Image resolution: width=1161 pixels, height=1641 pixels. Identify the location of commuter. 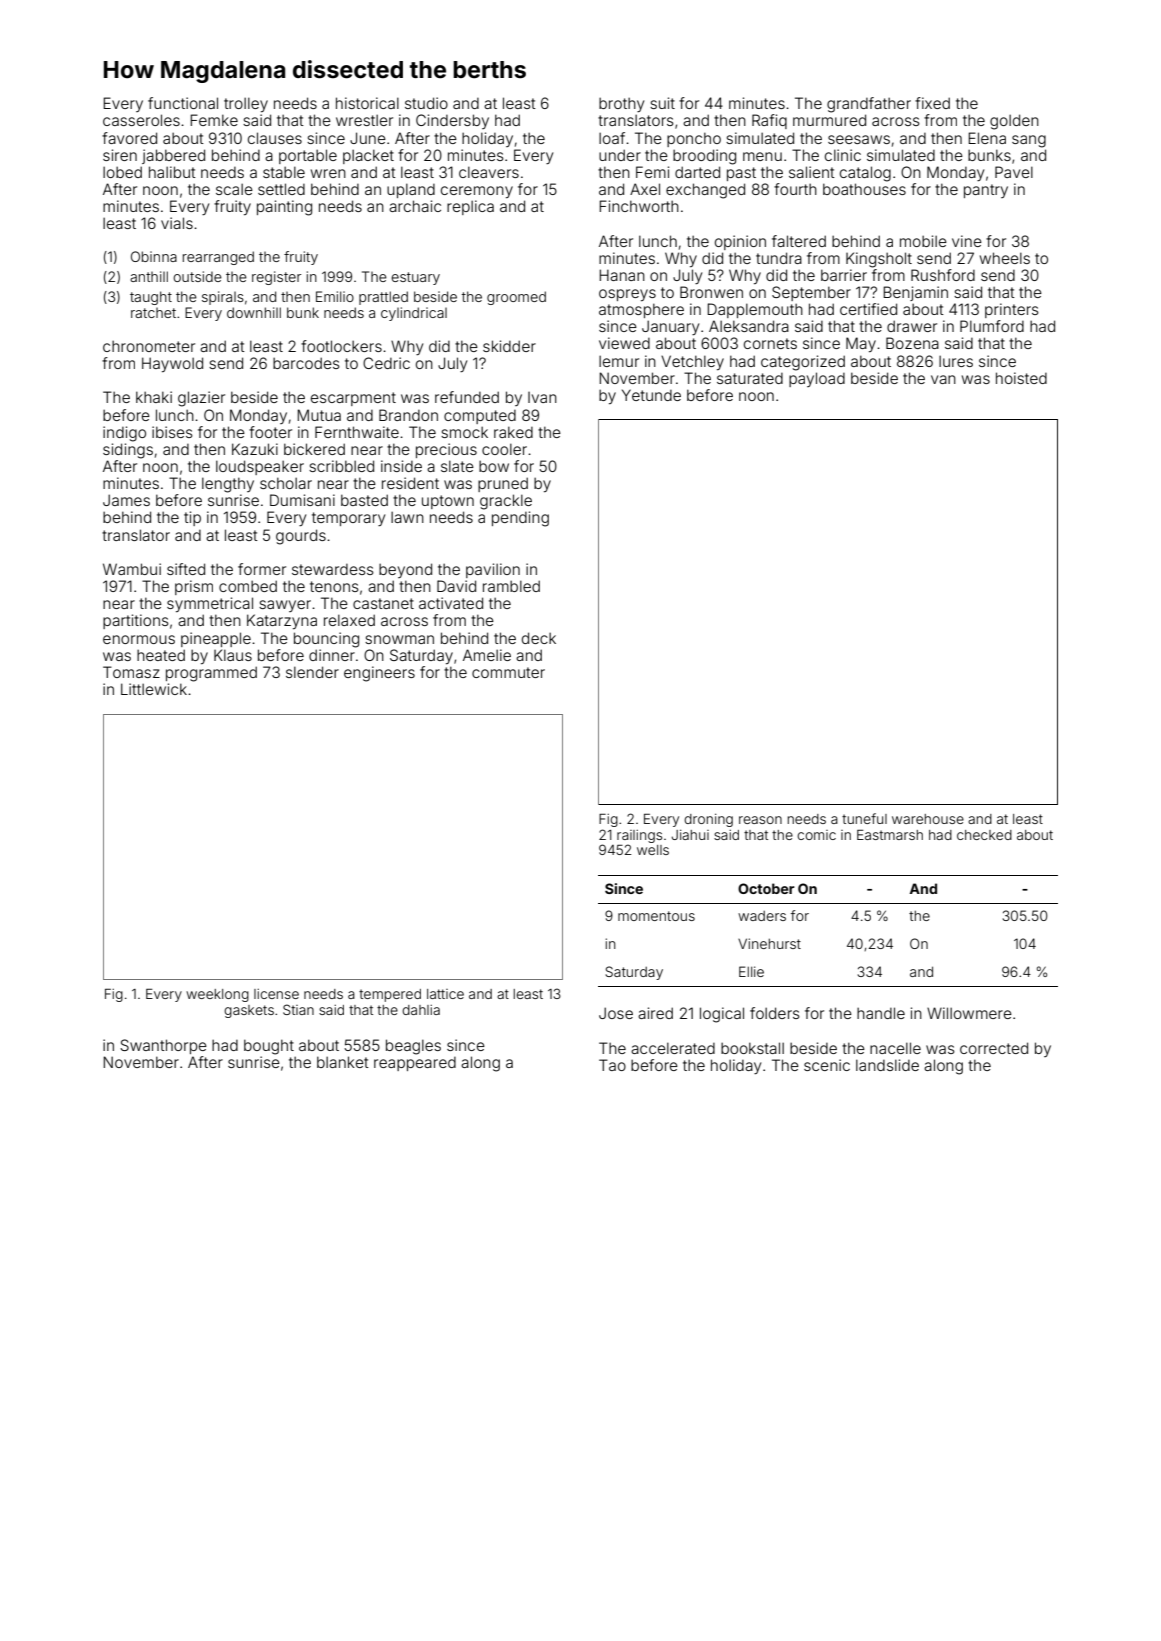
(508, 672).
